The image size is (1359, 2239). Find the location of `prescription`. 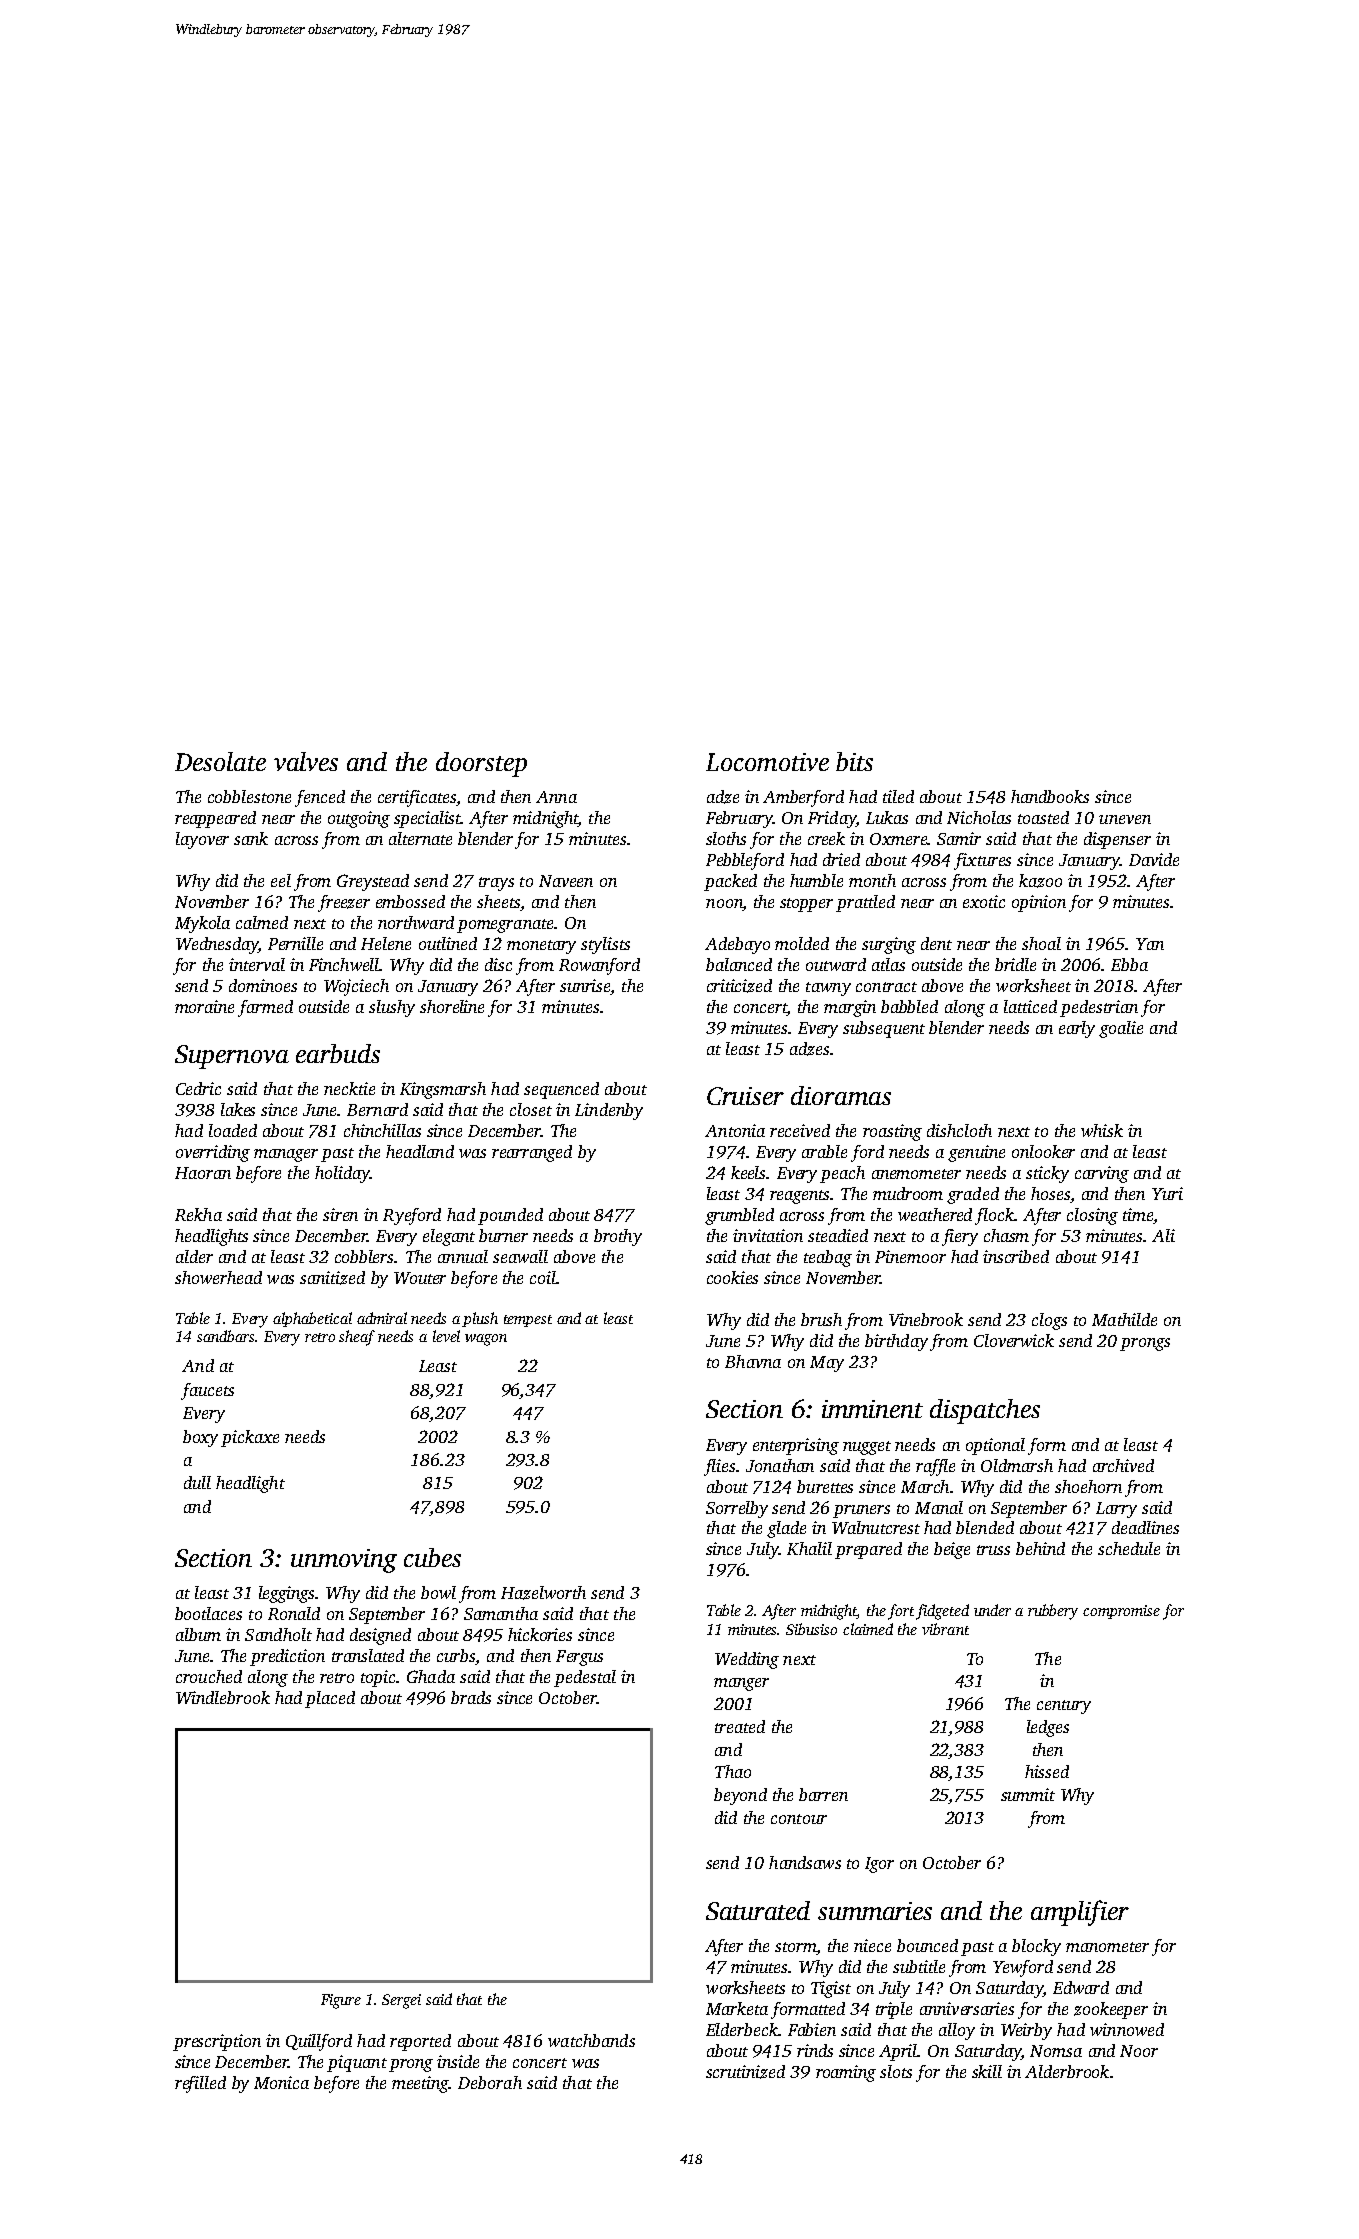

prescription is located at coordinates (217, 2042).
